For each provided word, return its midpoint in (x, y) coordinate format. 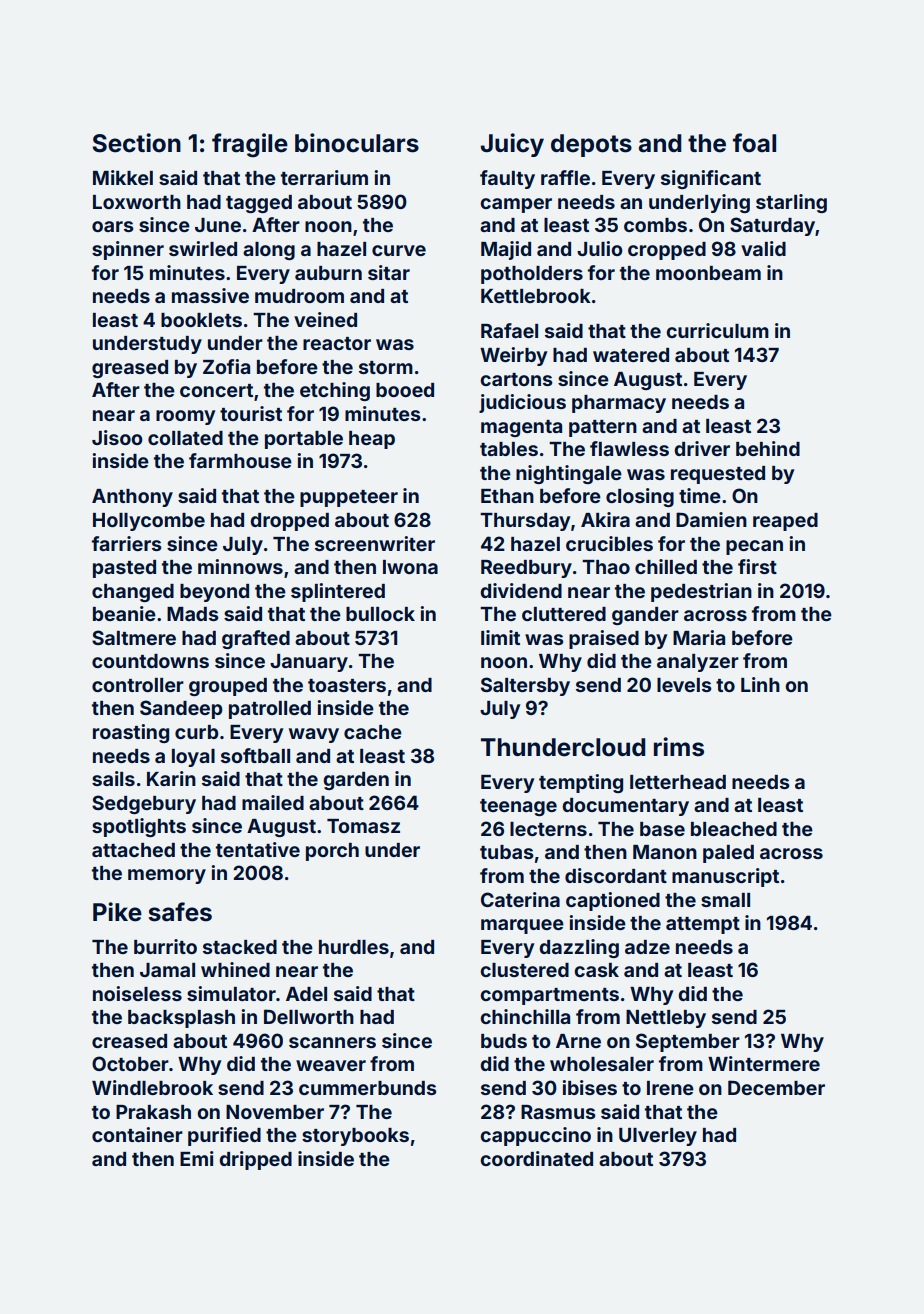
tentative (258, 849)
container (137, 1134)
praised (604, 639)
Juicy (512, 145)
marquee (522, 926)
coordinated (536, 1158)
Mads (193, 614)
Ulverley (658, 1137)
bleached (734, 829)
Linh (760, 684)
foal (754, 143)
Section (136, 143)
